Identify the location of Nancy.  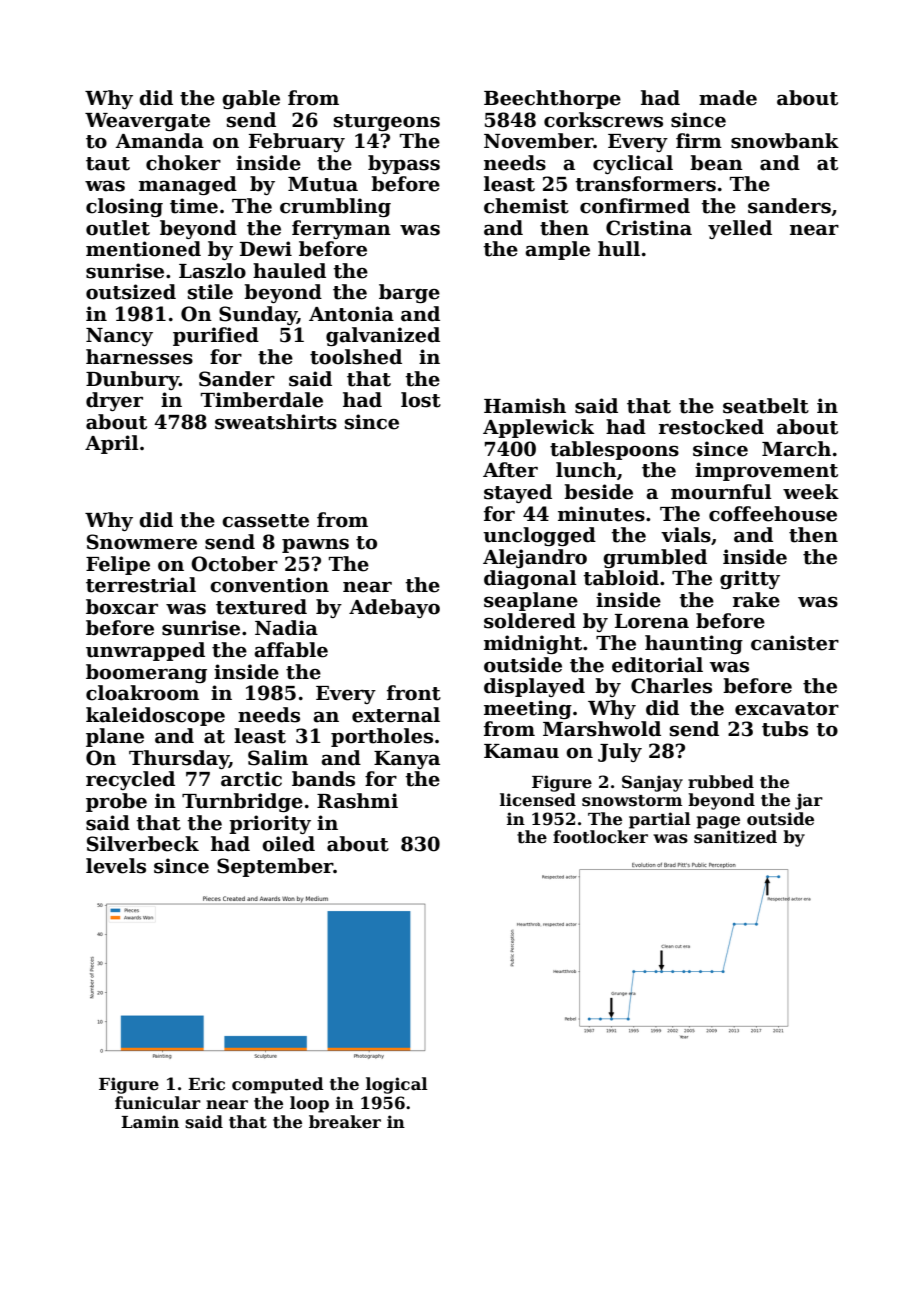
(119, 337).
